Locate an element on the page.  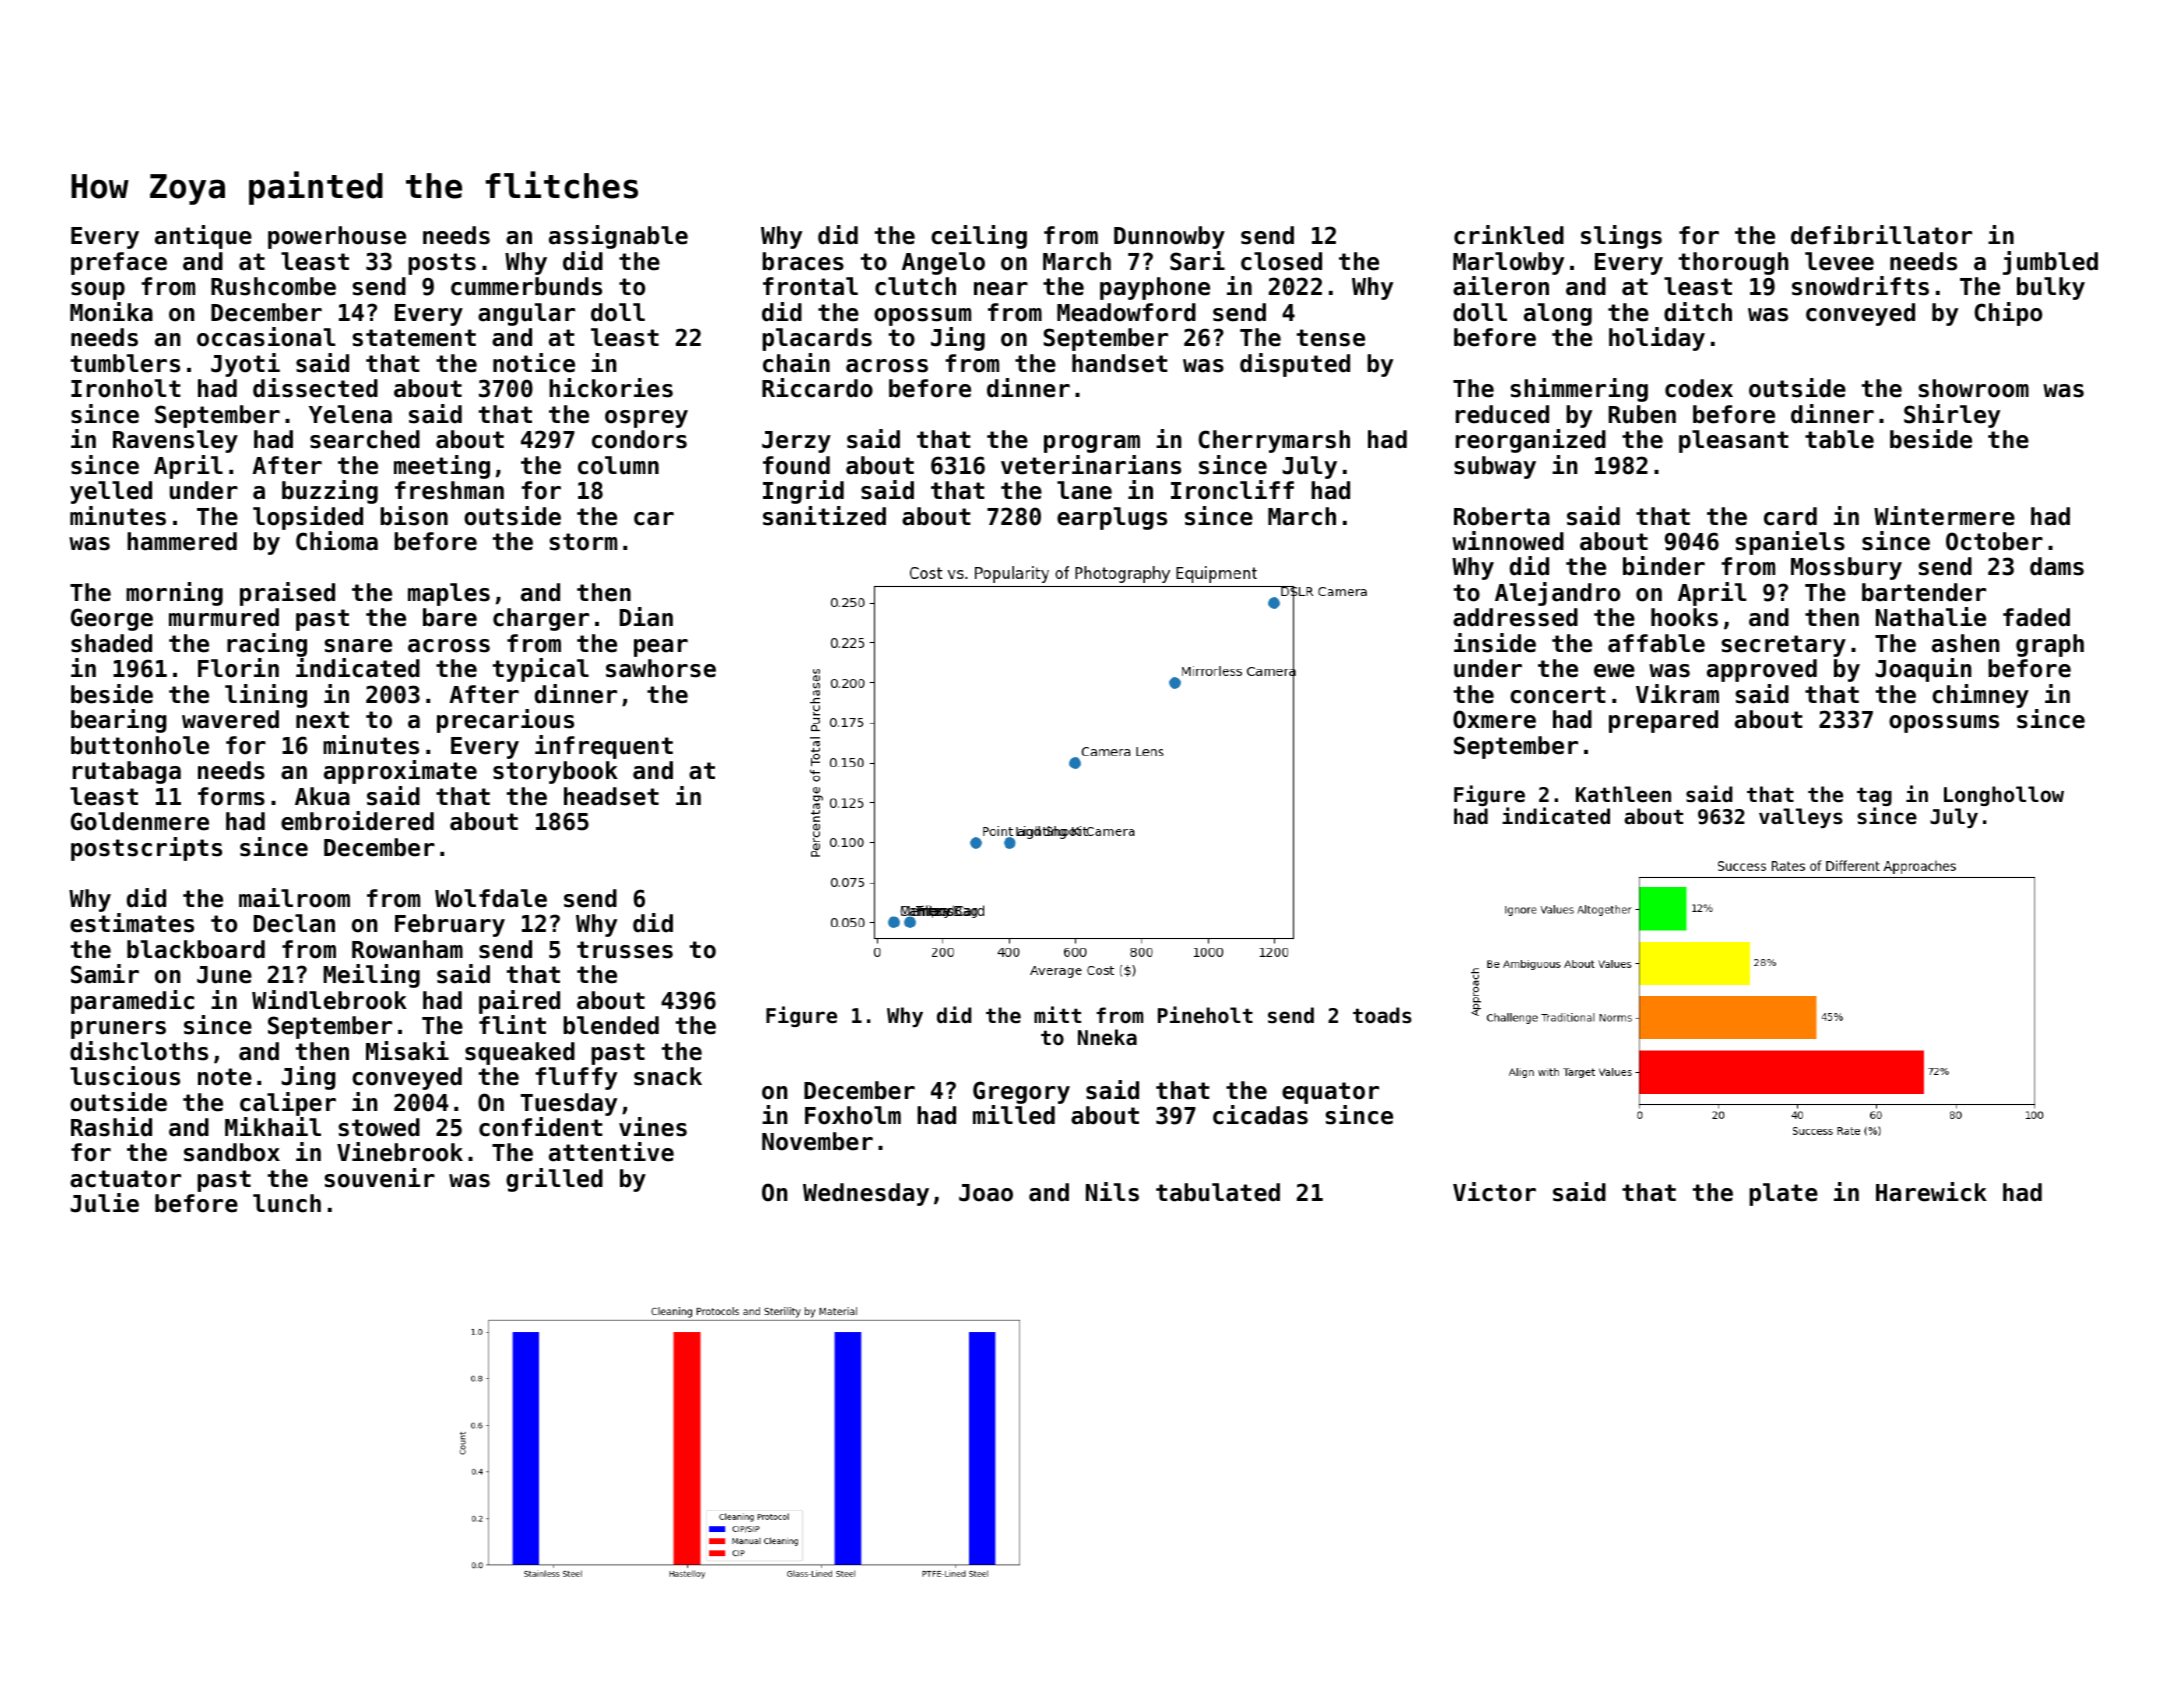
mitt is located at coordinates (1057, 1014).
